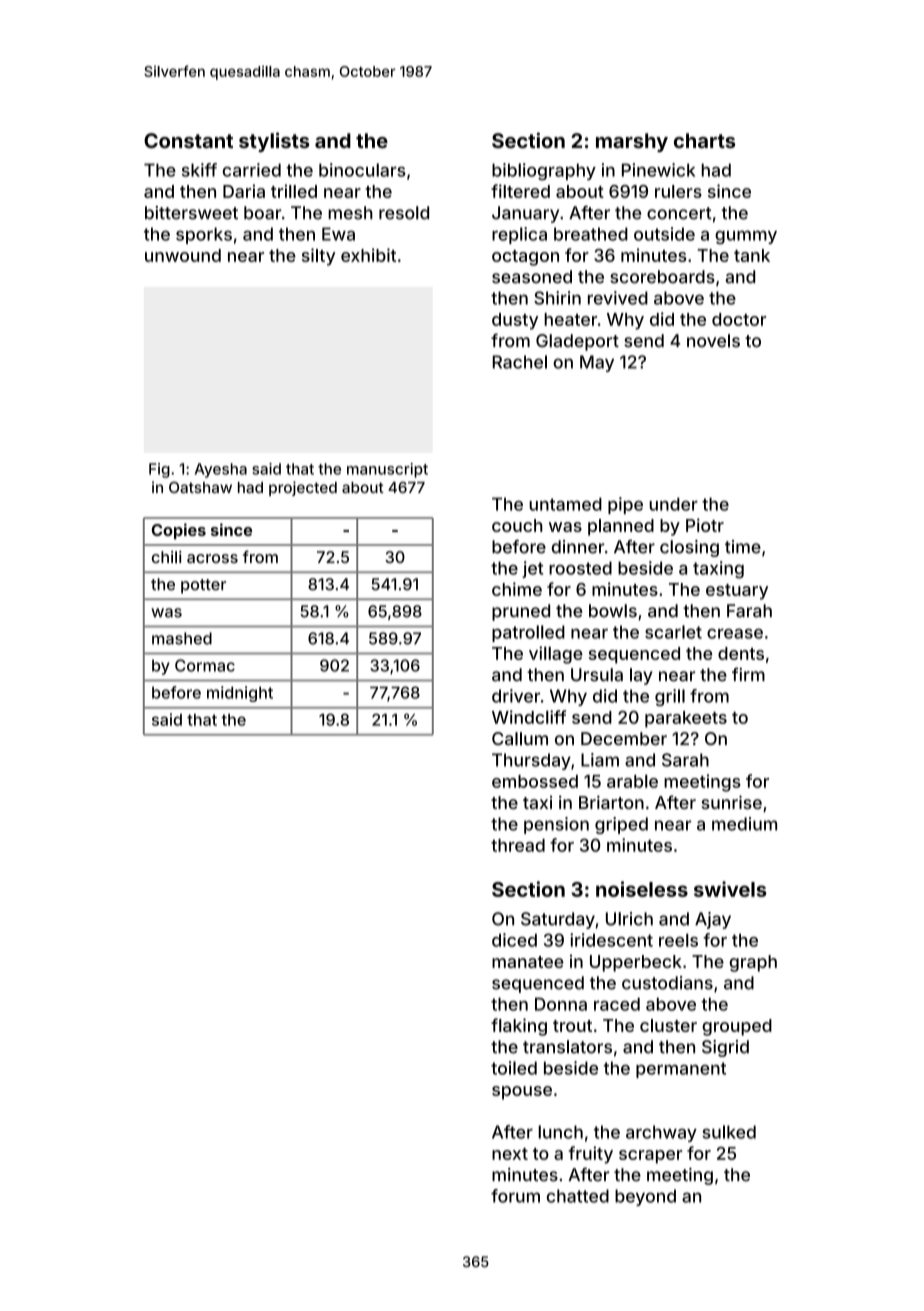 The image size is (924, 1311). Describe the element at coordinates (618, 298) in the screenshot. I see `revived` at that location.
